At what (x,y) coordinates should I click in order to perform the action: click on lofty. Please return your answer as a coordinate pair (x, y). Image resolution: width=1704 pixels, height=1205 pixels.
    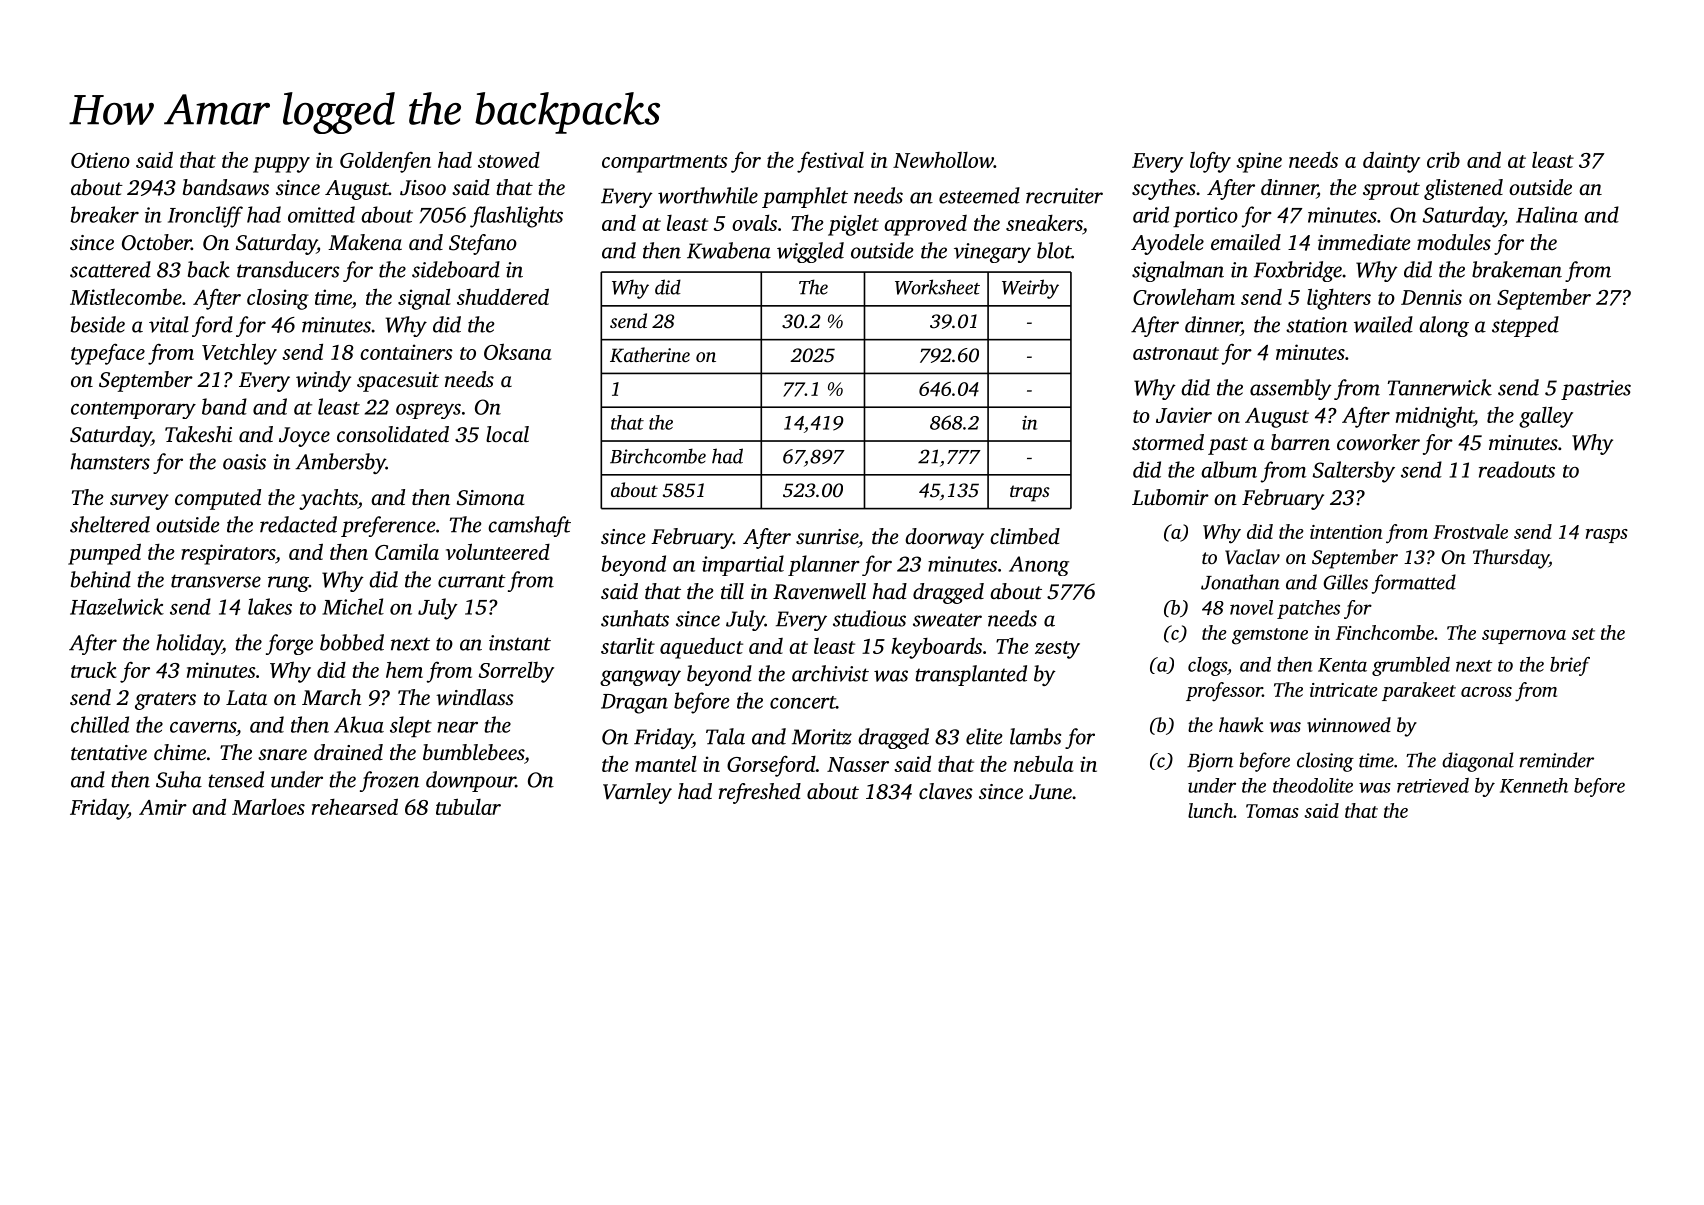
    Looking at the image, I should click on (1210, 162).
